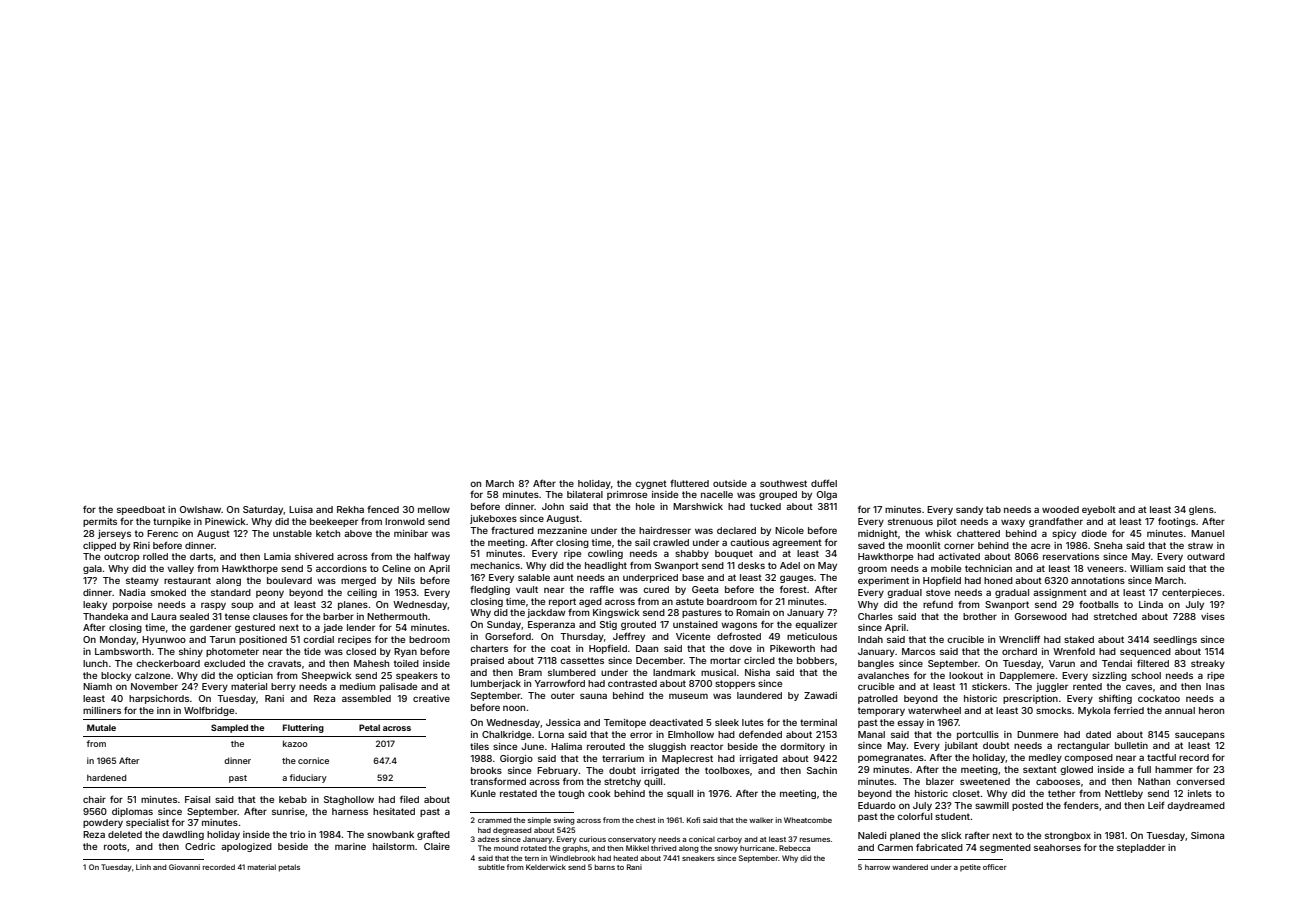  I want to click on salable, so click(534, 577).
